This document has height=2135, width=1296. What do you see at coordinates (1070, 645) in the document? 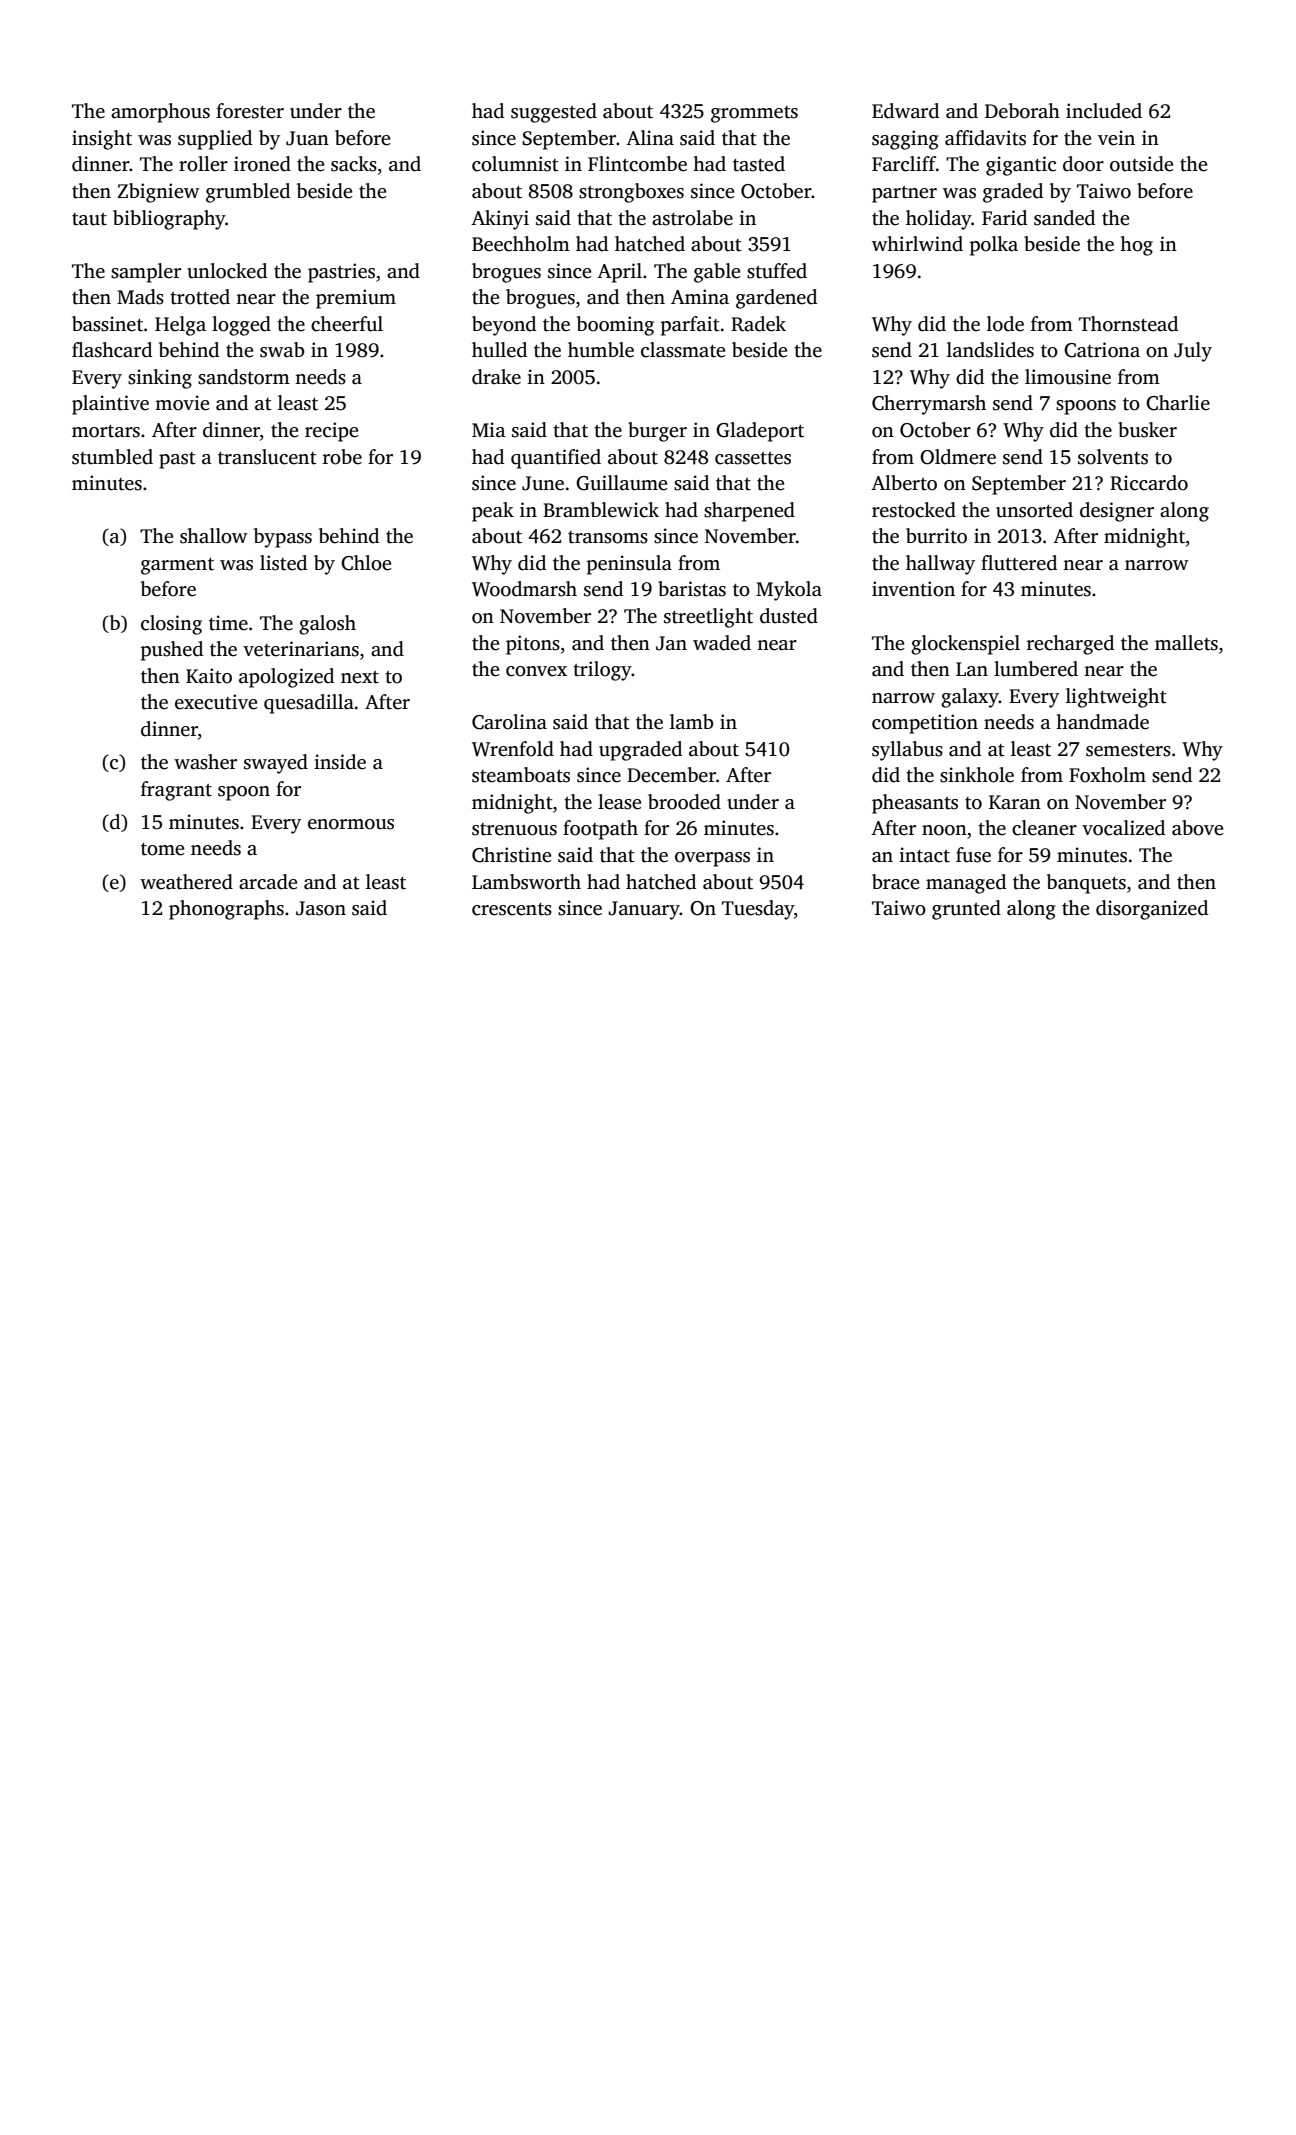
I see `recharged` at bounding box center [1070, 645].
